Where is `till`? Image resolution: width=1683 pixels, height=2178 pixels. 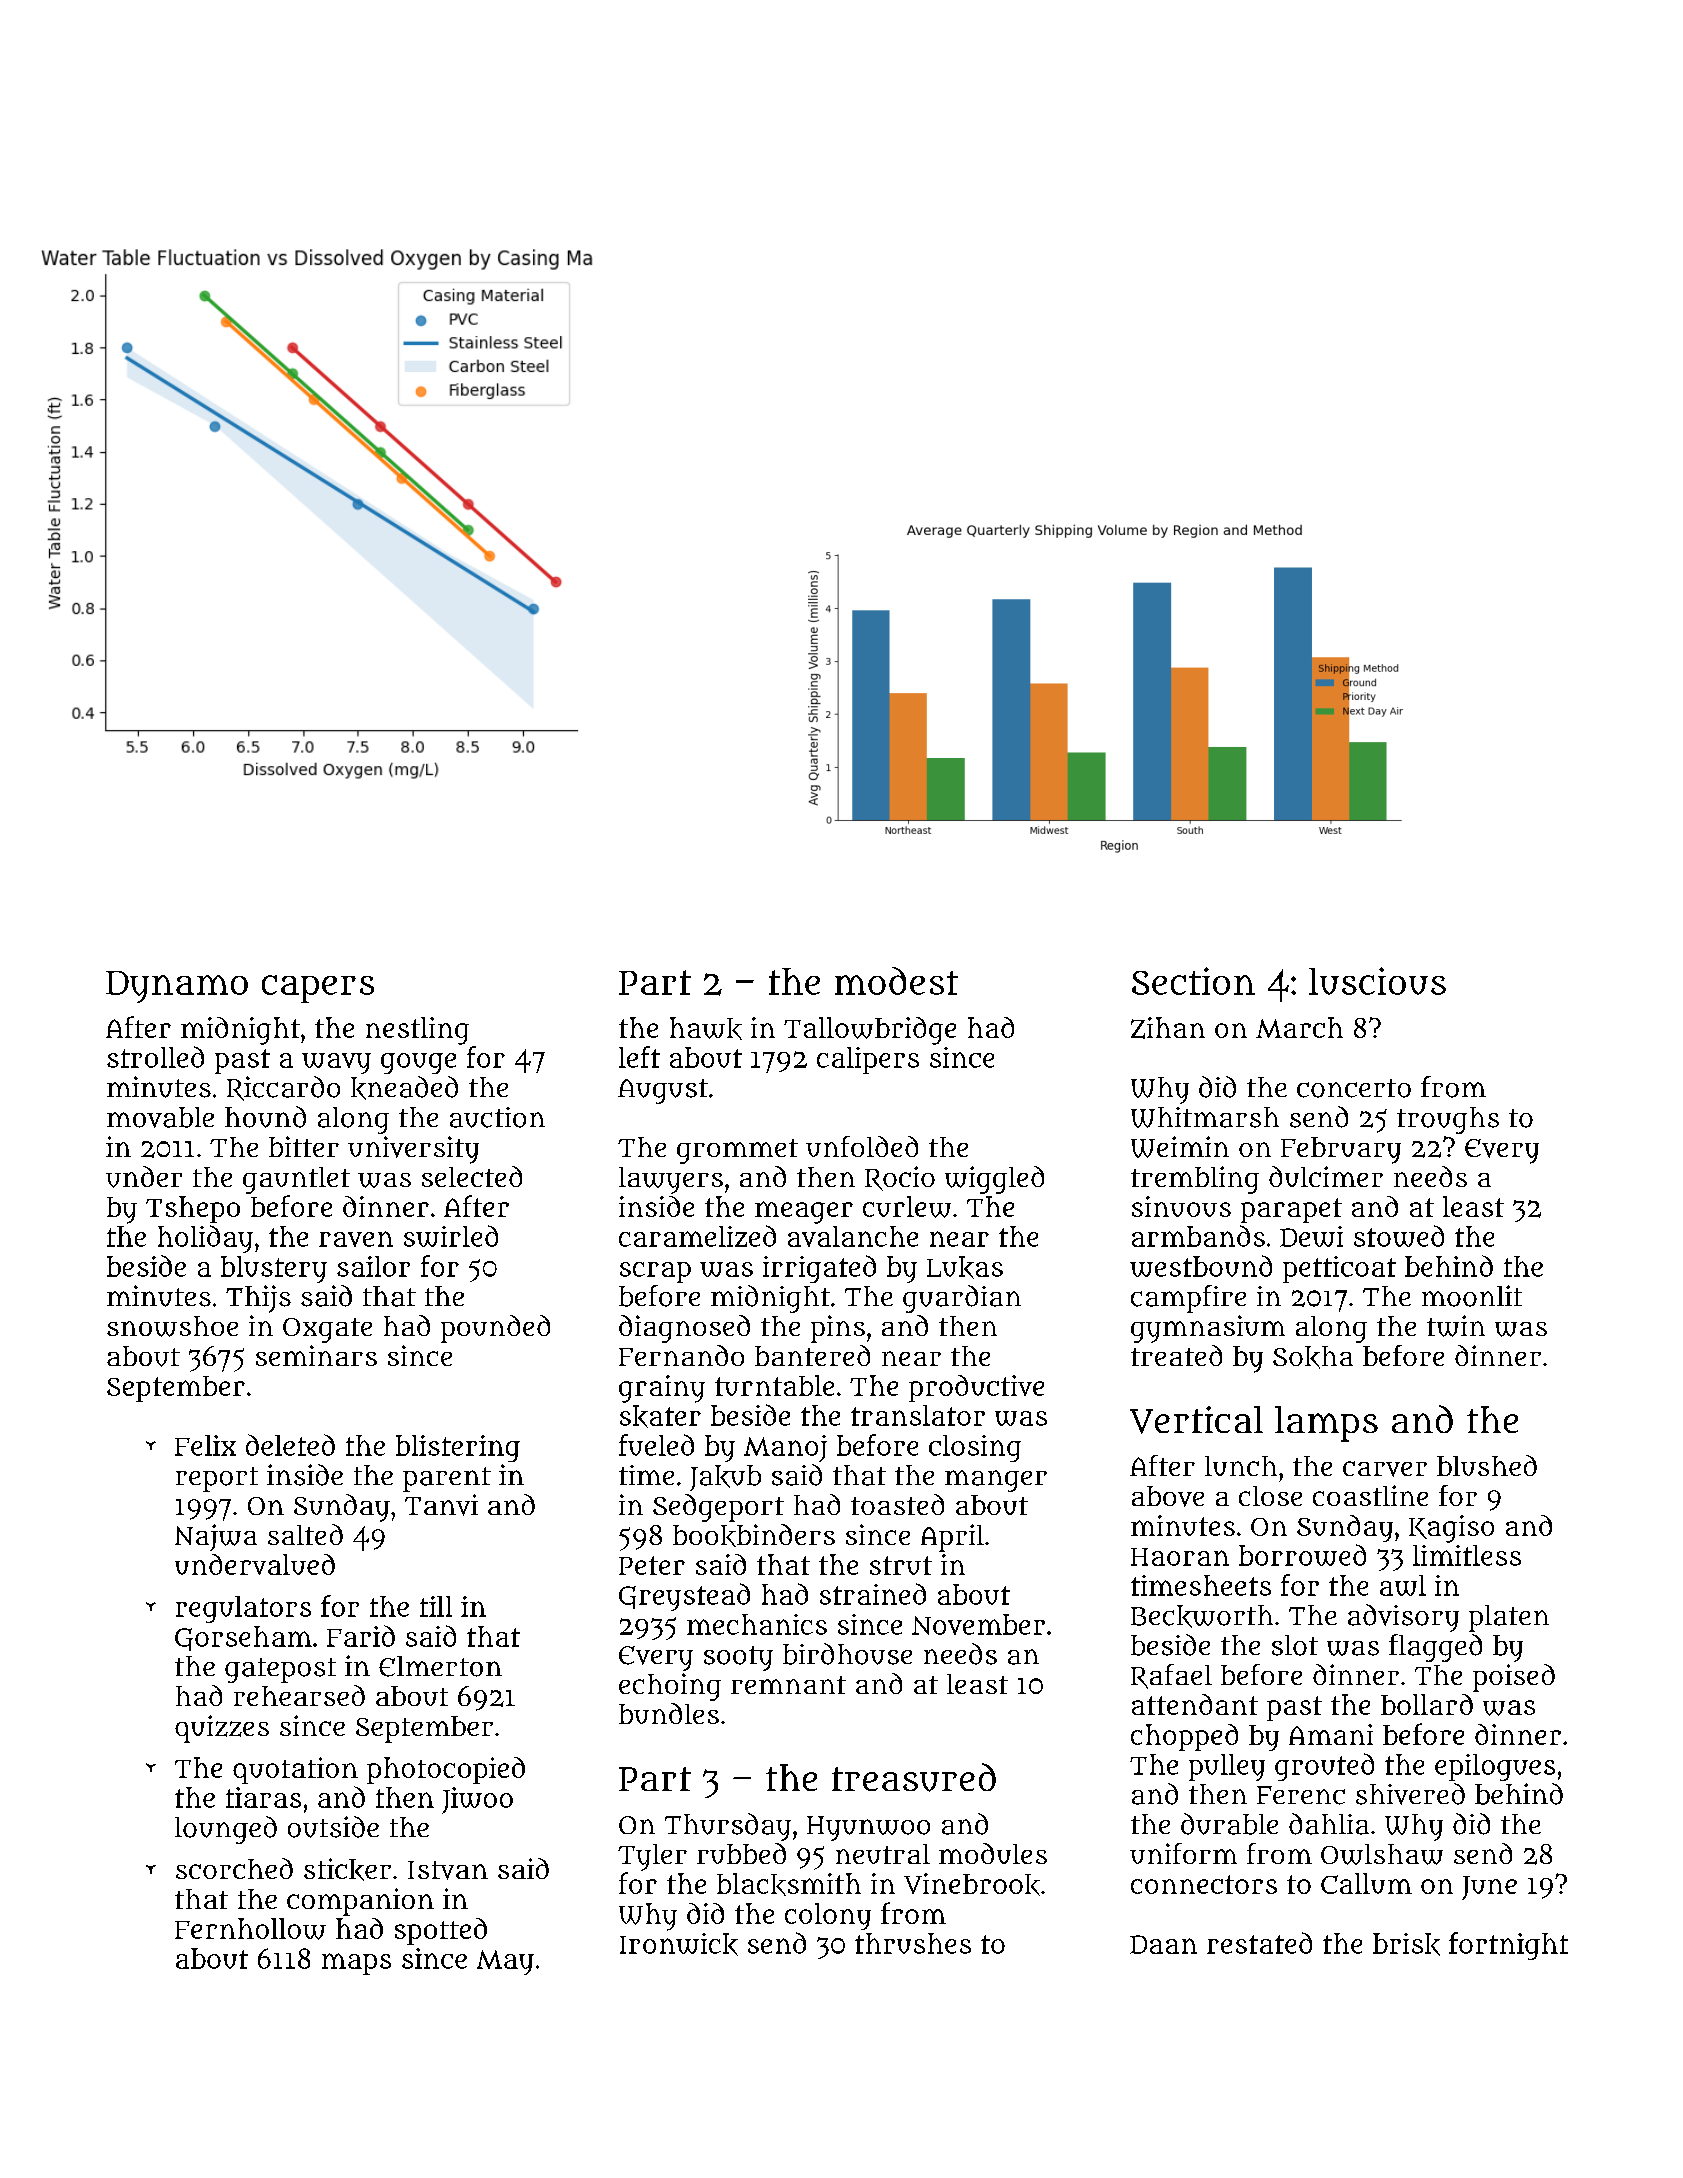 till is located at coordinates (436, 1606).
